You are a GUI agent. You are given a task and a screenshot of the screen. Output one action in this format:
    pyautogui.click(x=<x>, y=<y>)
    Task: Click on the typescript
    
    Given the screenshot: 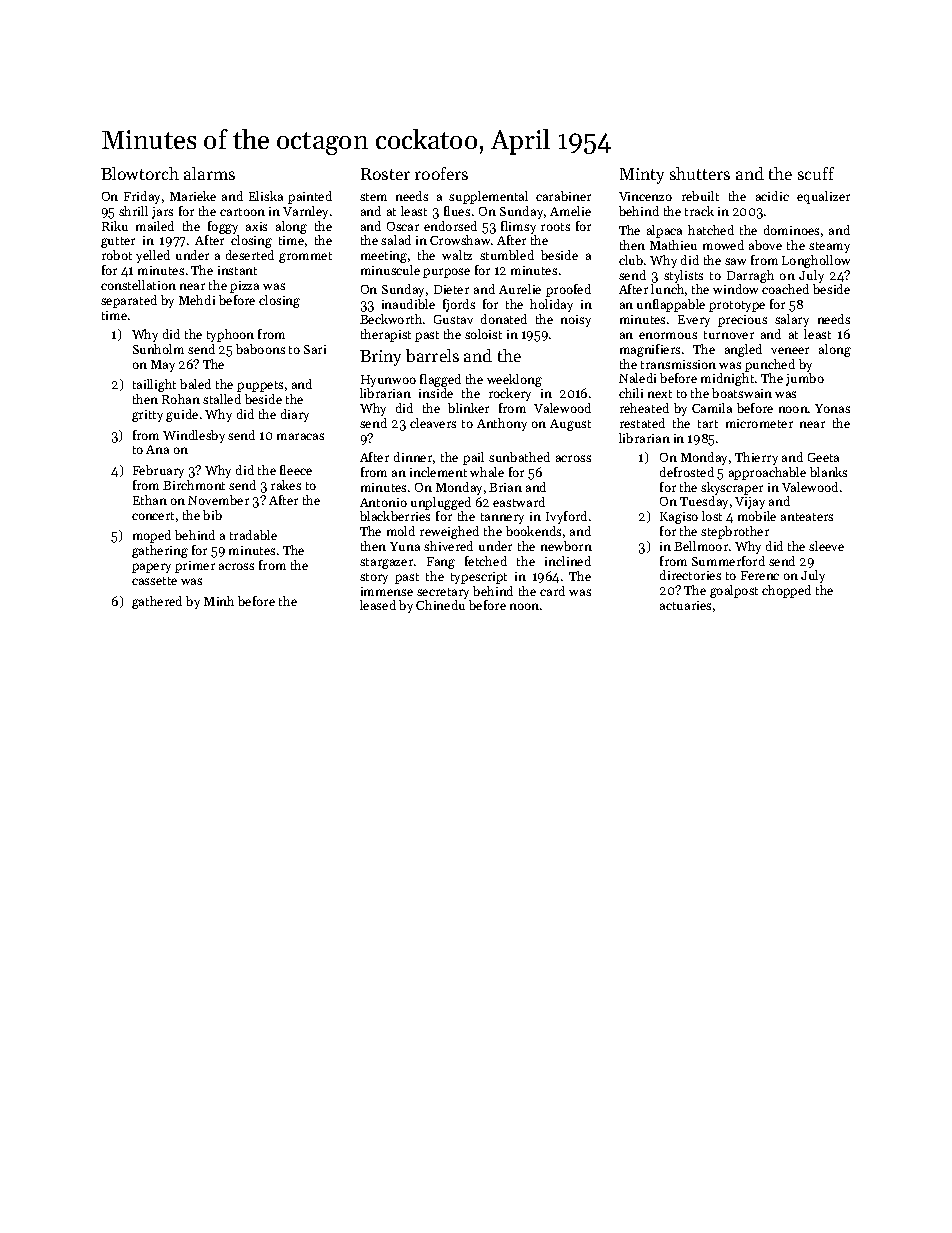 What is the action you would take?
    pyautogui.click(x=479, y=578)
